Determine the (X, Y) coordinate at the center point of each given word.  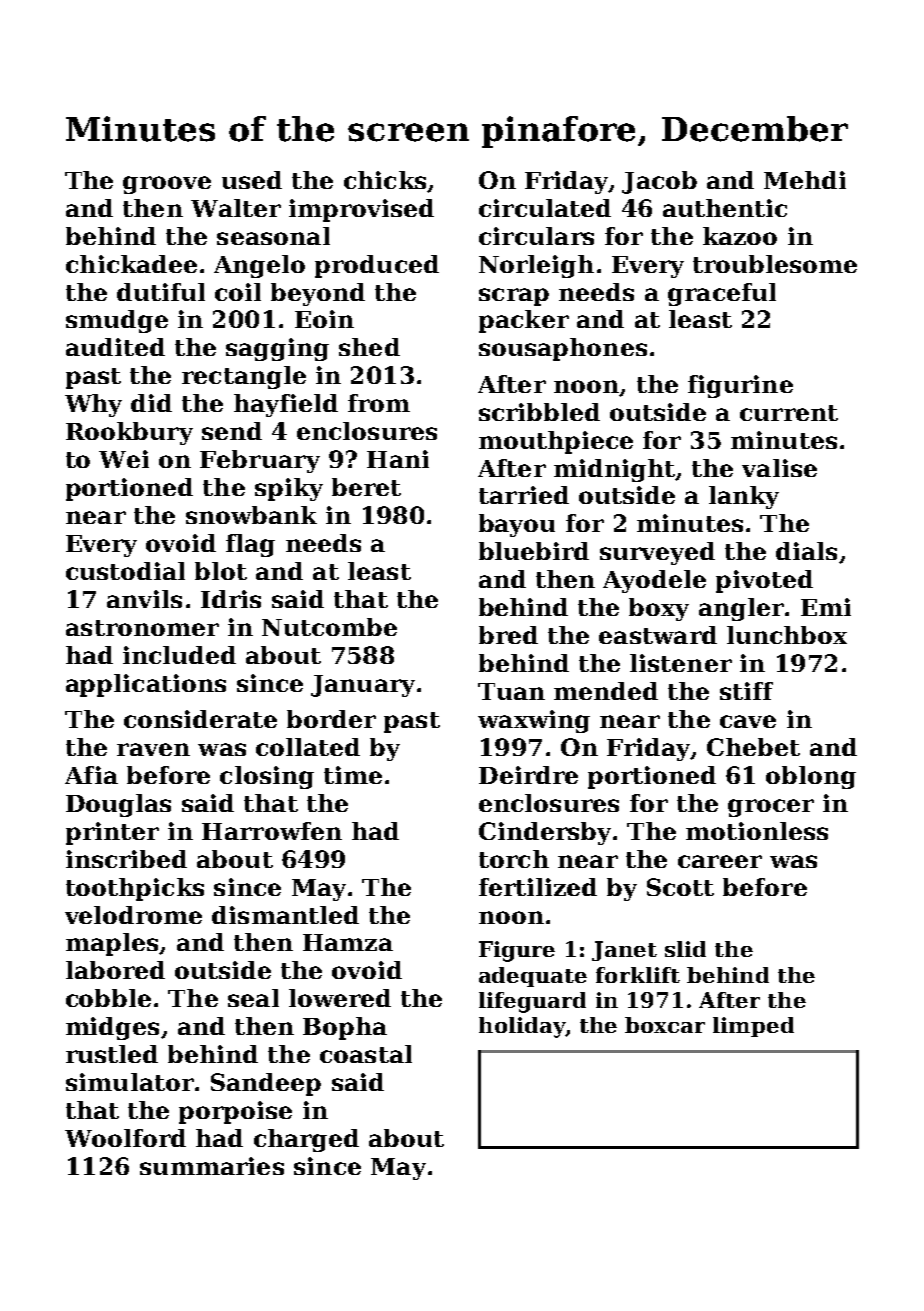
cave (748, 721)
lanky (744, 497)
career (720, 861)
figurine (740, 386)
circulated (545, 208)
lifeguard (532, 1002)
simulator (130, 1082)
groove (167, 185)
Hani (398, 459)
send (232, 431)
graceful (722, 294)
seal (253, 998)
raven (153, 749)
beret (366, 487)
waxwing (534, 721)
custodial (125, 571)
